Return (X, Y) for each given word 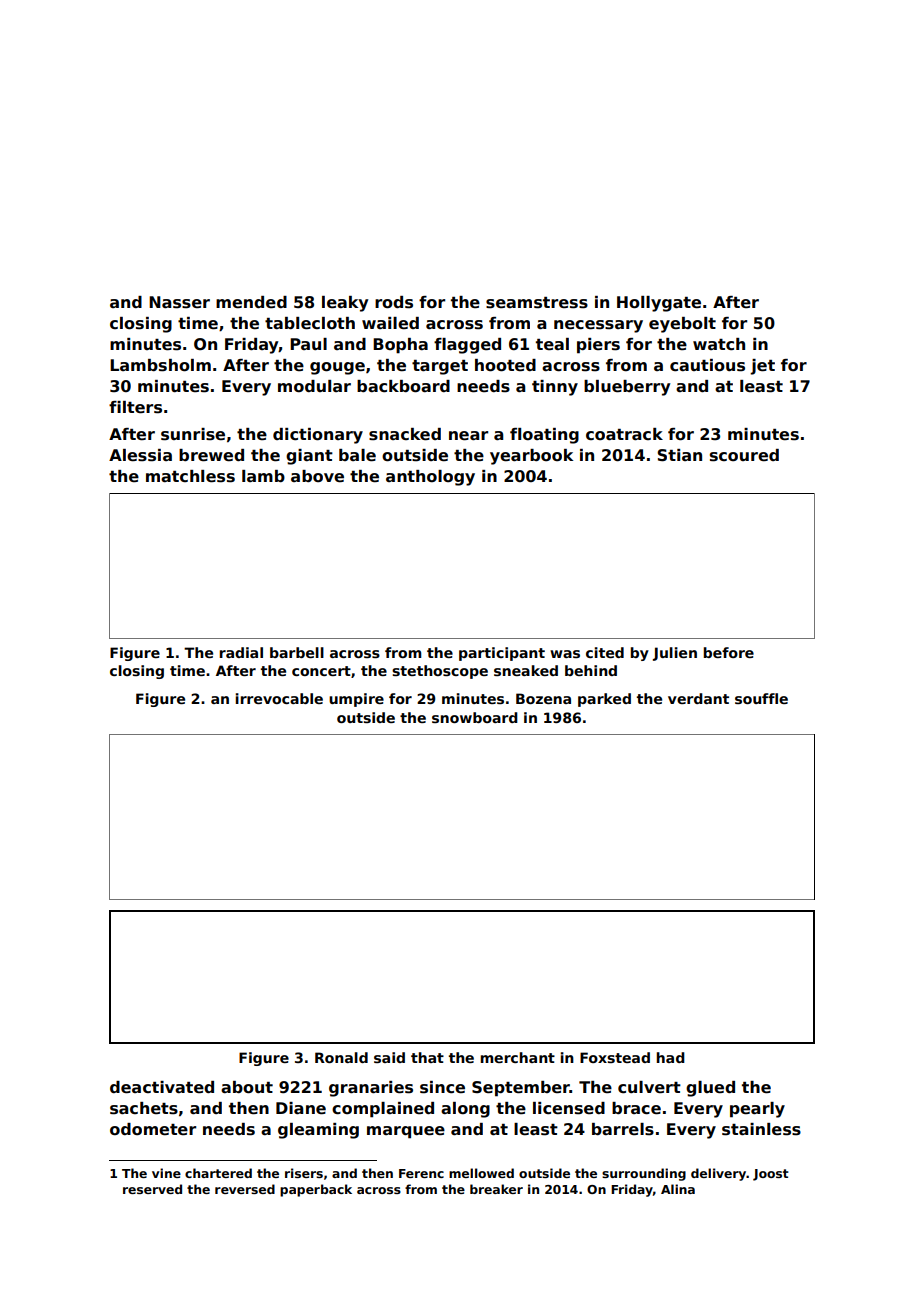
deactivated (162, 1087)
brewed (211, 455)
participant (502, 654)
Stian (679, 455)
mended (251, 302)
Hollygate (659, 304)
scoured (744, 455)
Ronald (341, 1057)
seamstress (537, 303)
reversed (245, 1189)
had (670, 1057)
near (468, 436)
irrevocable (279, 698)
